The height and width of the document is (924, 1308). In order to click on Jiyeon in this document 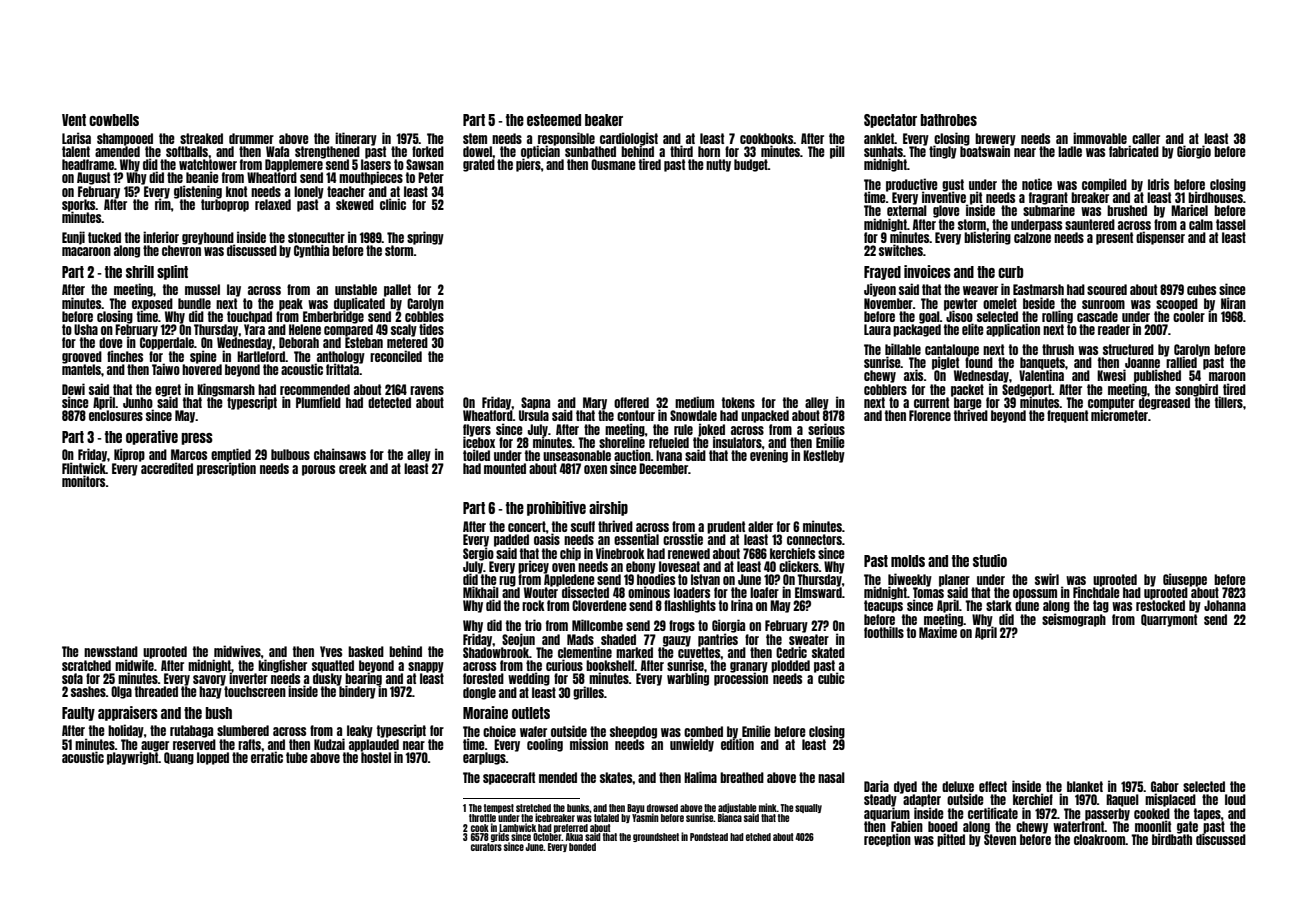, I will do `click(880, 290)`.
